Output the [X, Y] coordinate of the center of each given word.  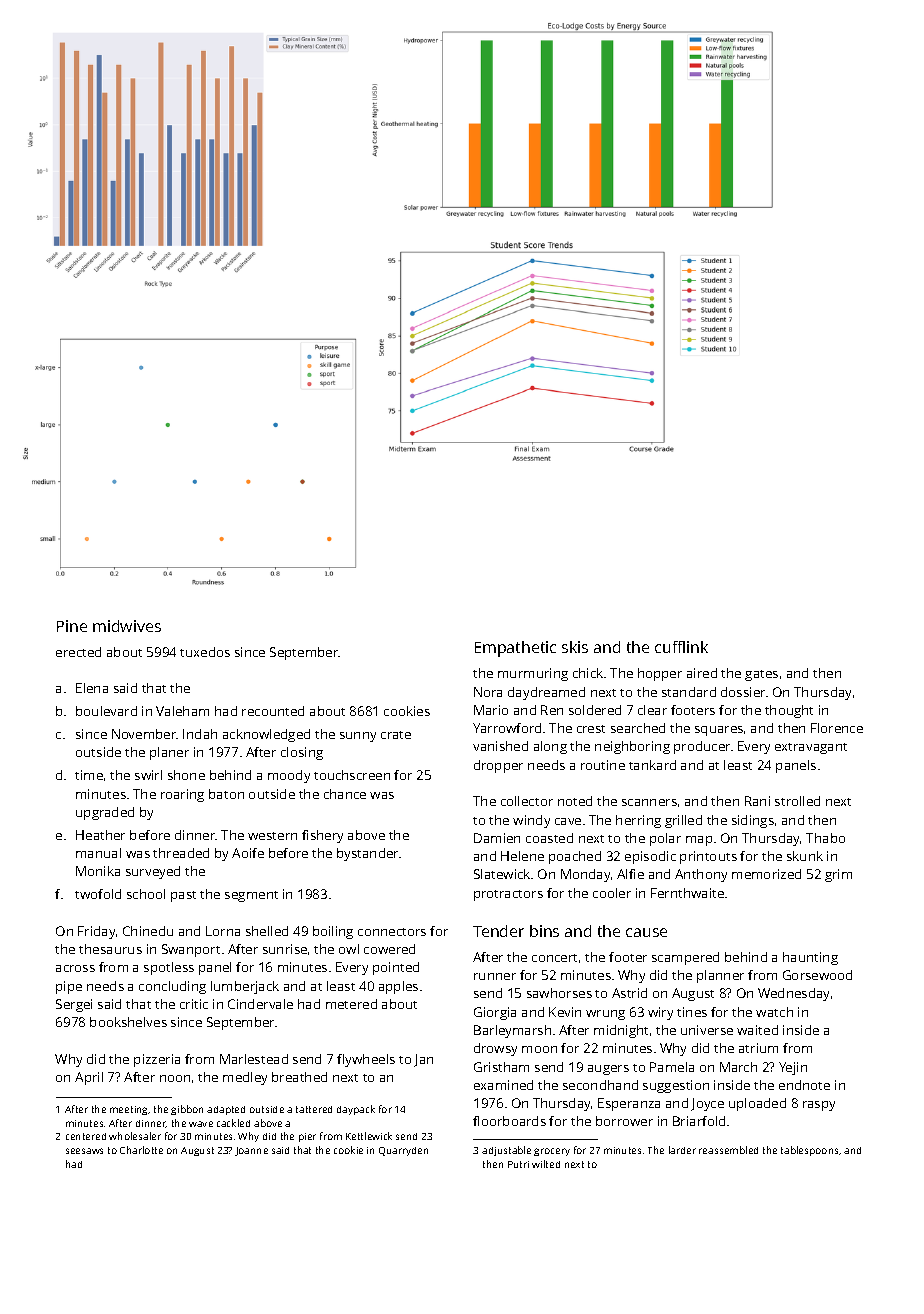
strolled [797, 801]
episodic [650, 857]
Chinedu [148, 931]
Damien [497, 838]
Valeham [182, 711]
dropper [498, 766]
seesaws [84, 1151]
